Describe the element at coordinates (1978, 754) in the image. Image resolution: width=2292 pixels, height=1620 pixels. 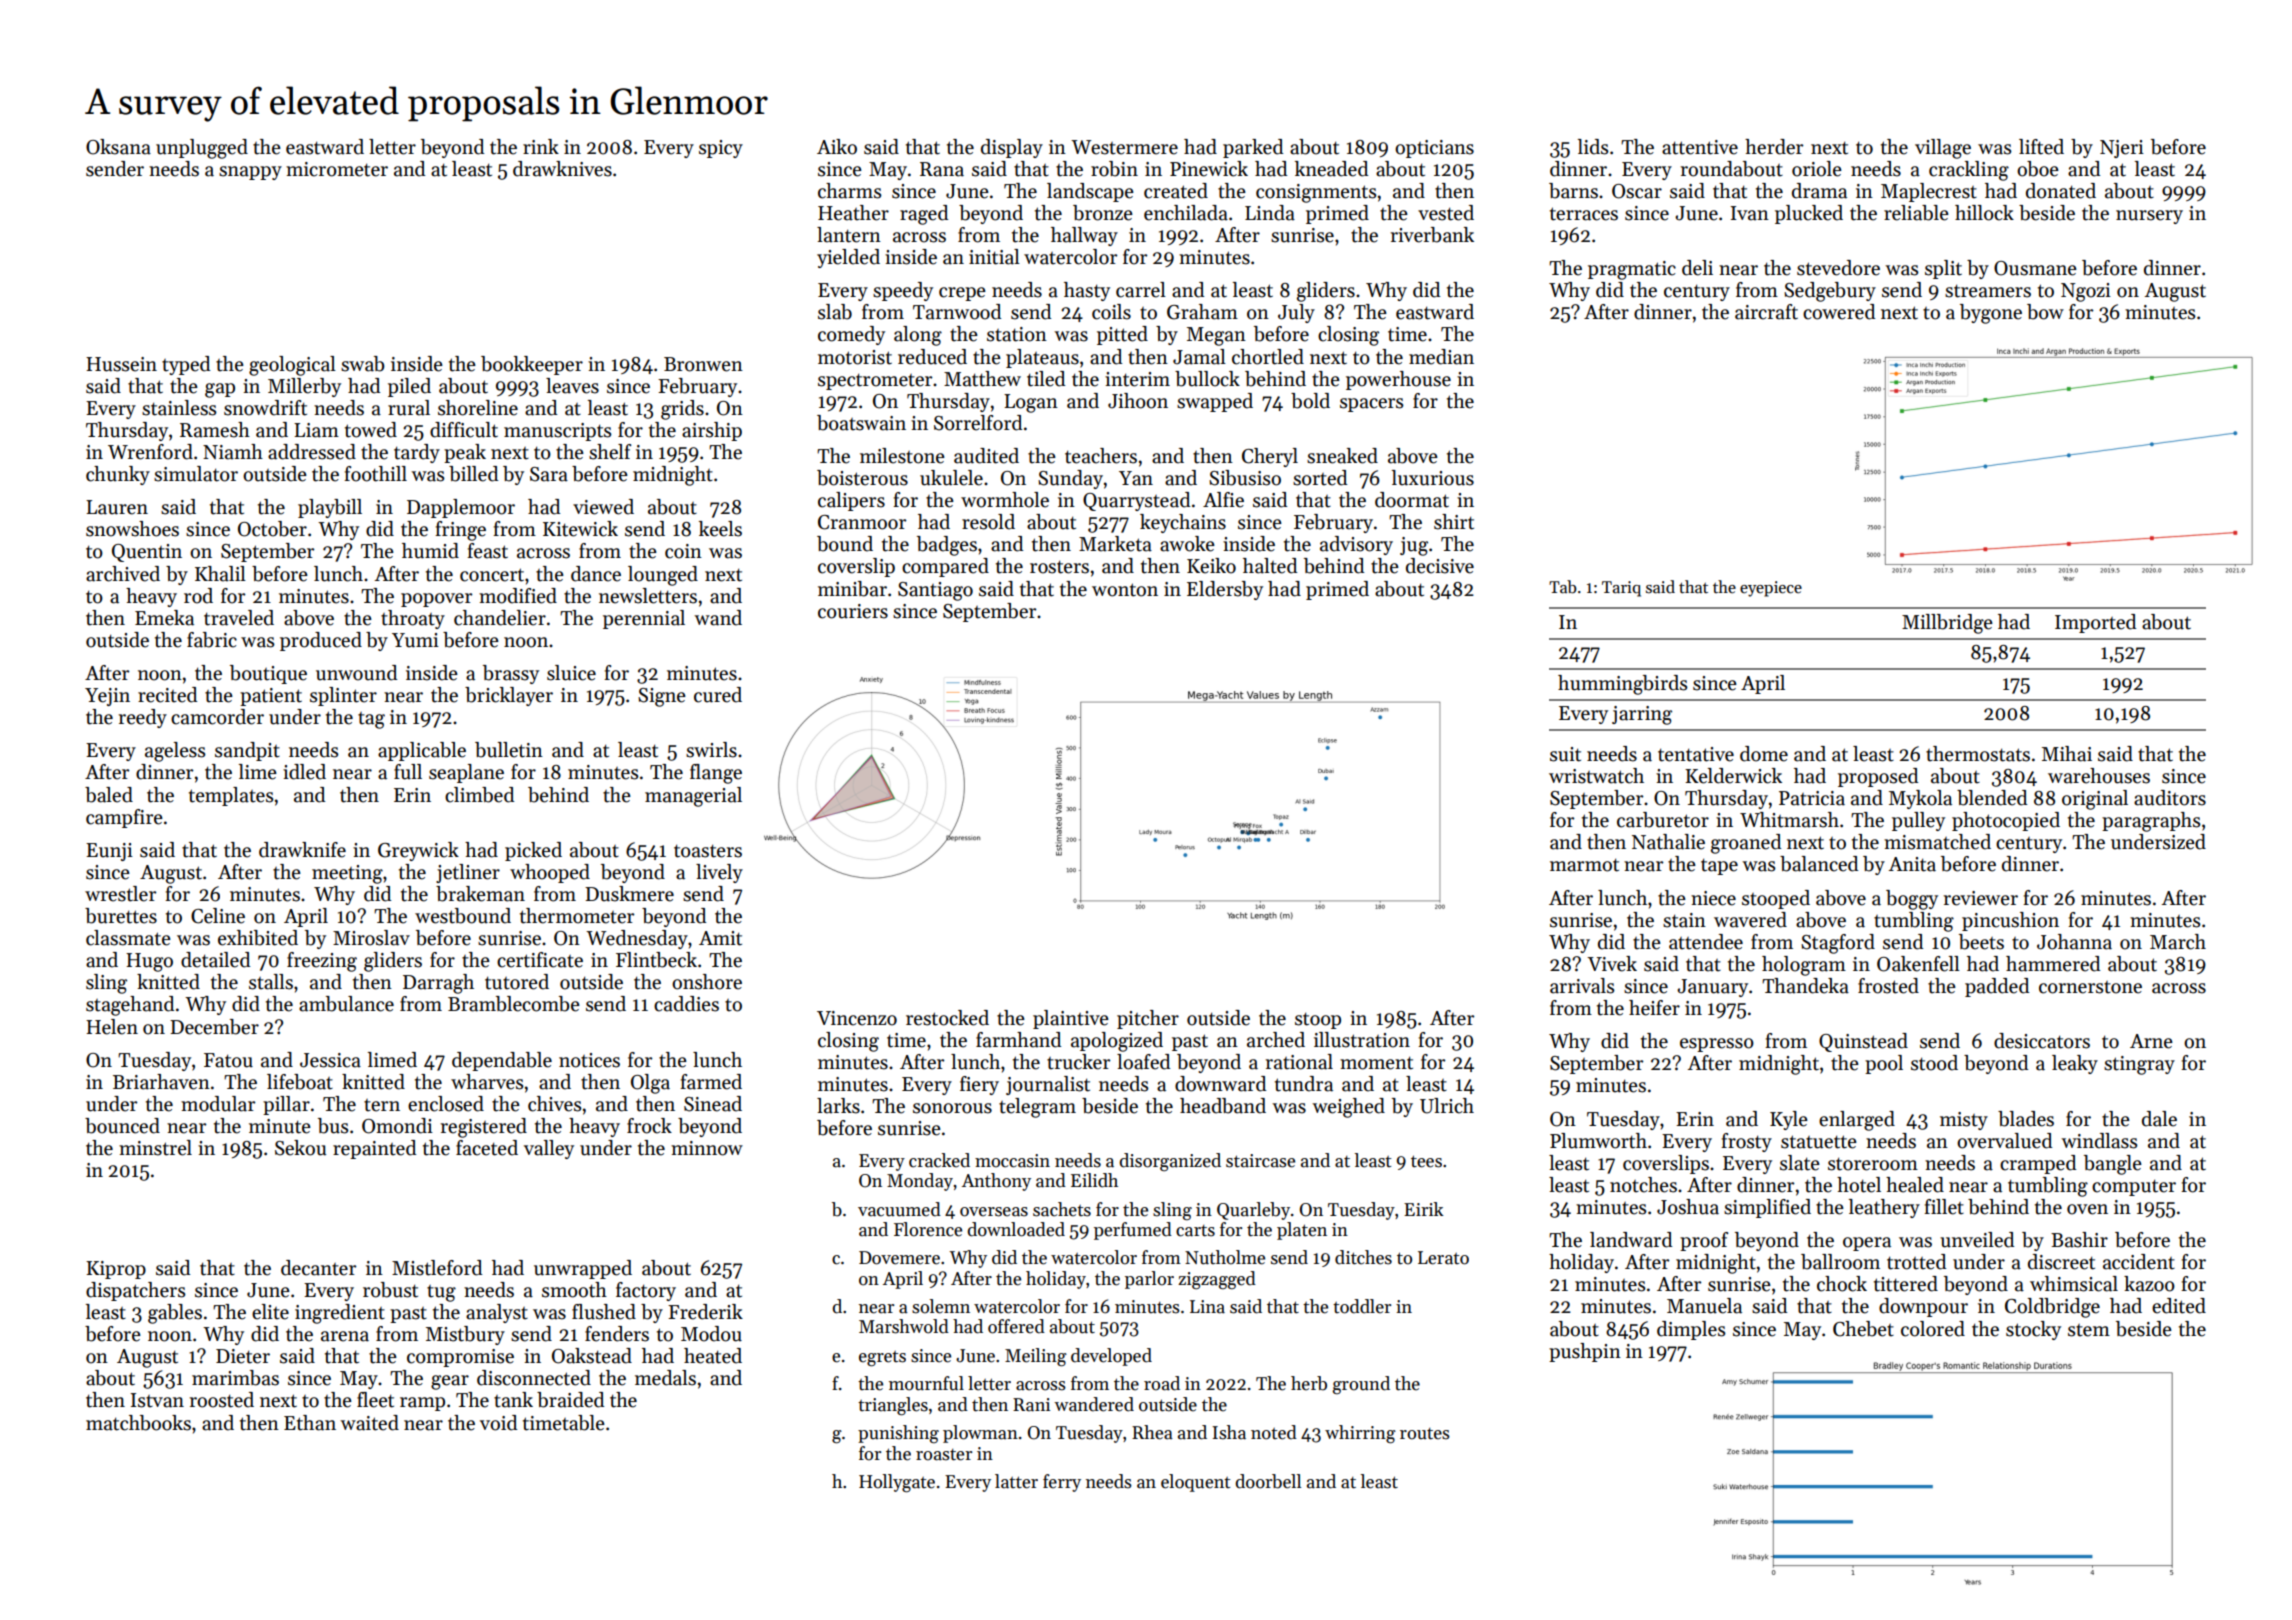
I see `thermostats` at that location.
